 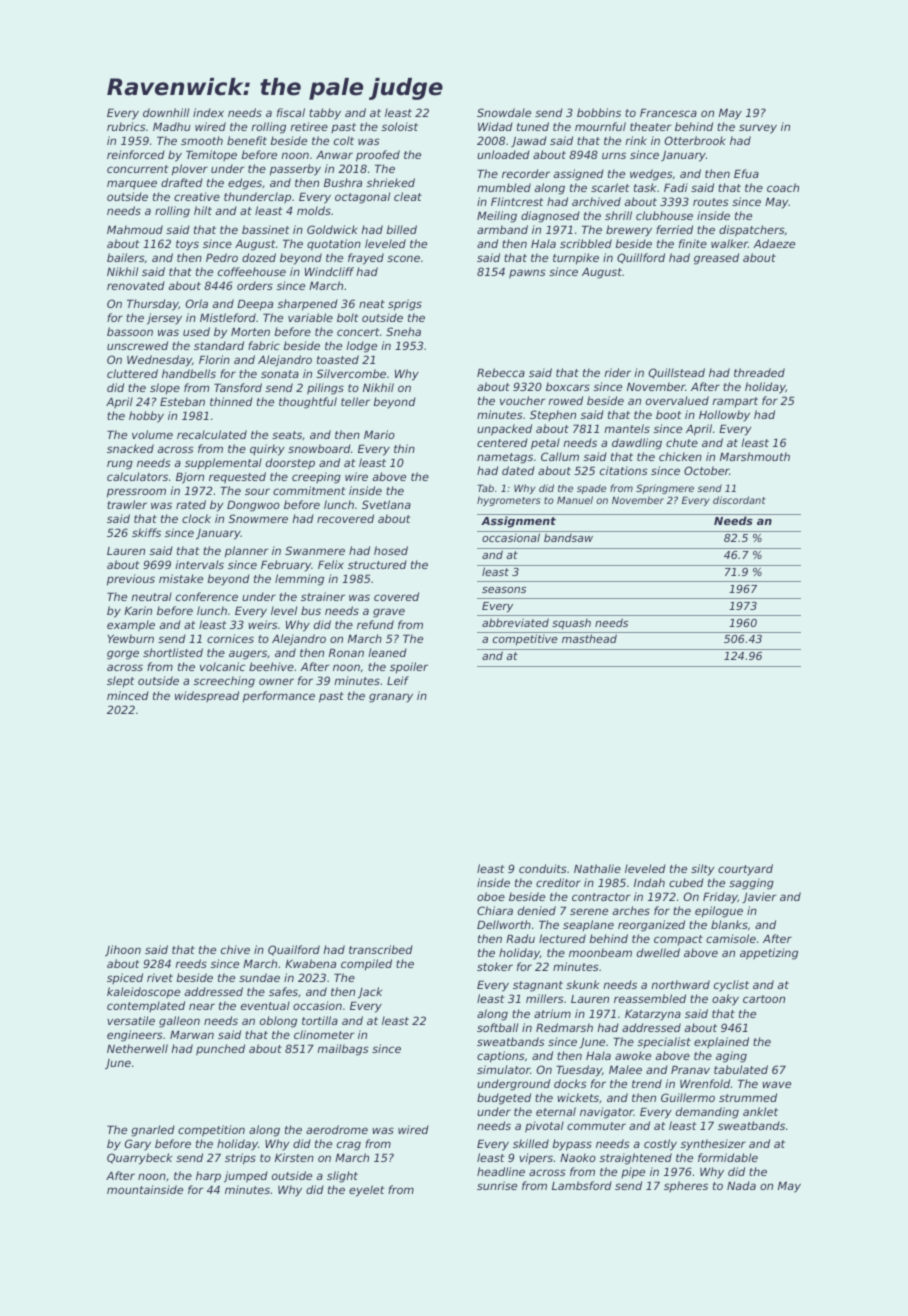 I want to click on jumped, so click(x=246, y=1177).
